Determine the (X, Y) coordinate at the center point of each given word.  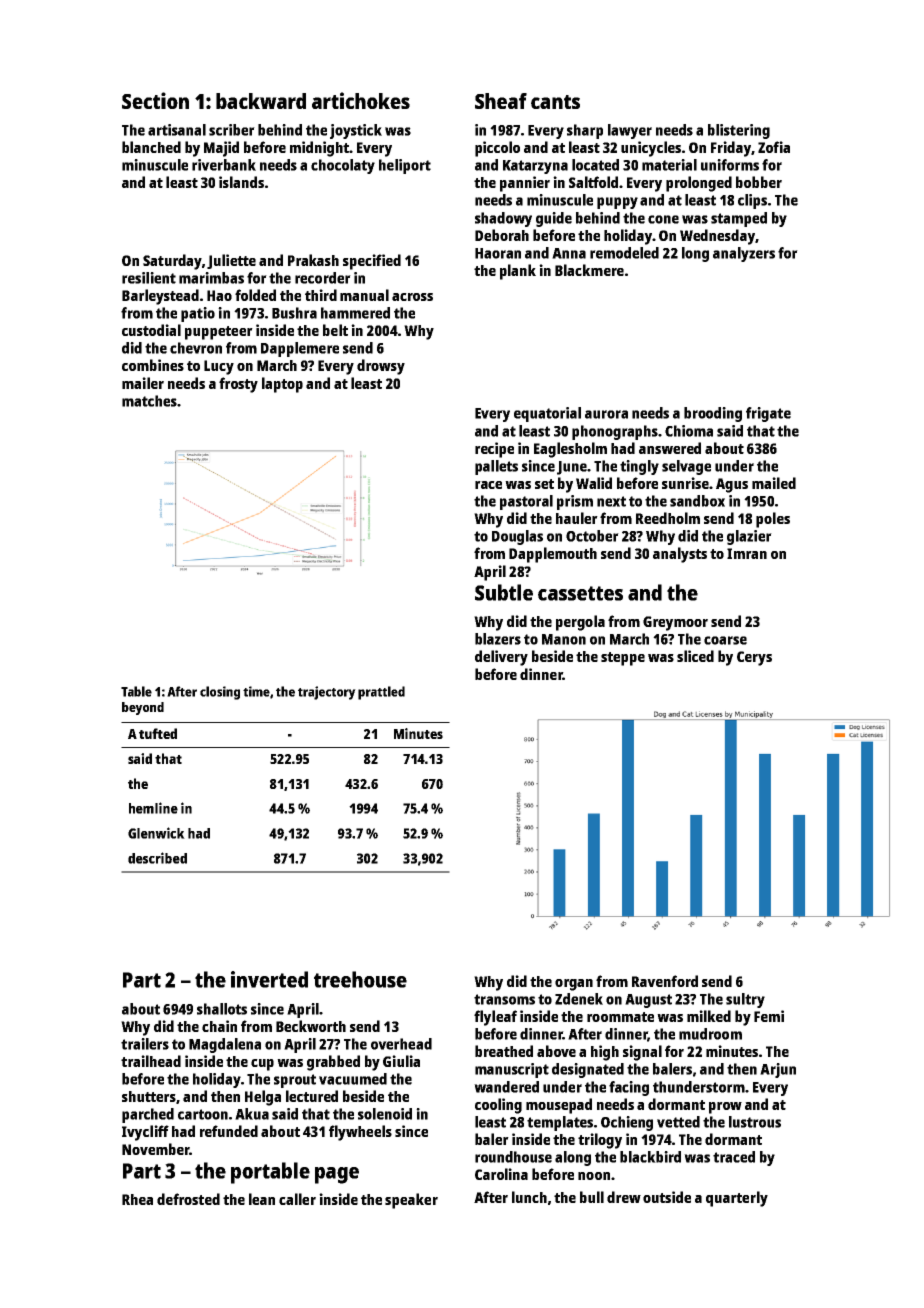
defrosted (188, 1199)
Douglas (517, 537)
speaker (411, 1201)
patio (198, 314)
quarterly (737, 1199)
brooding (713, 414)
